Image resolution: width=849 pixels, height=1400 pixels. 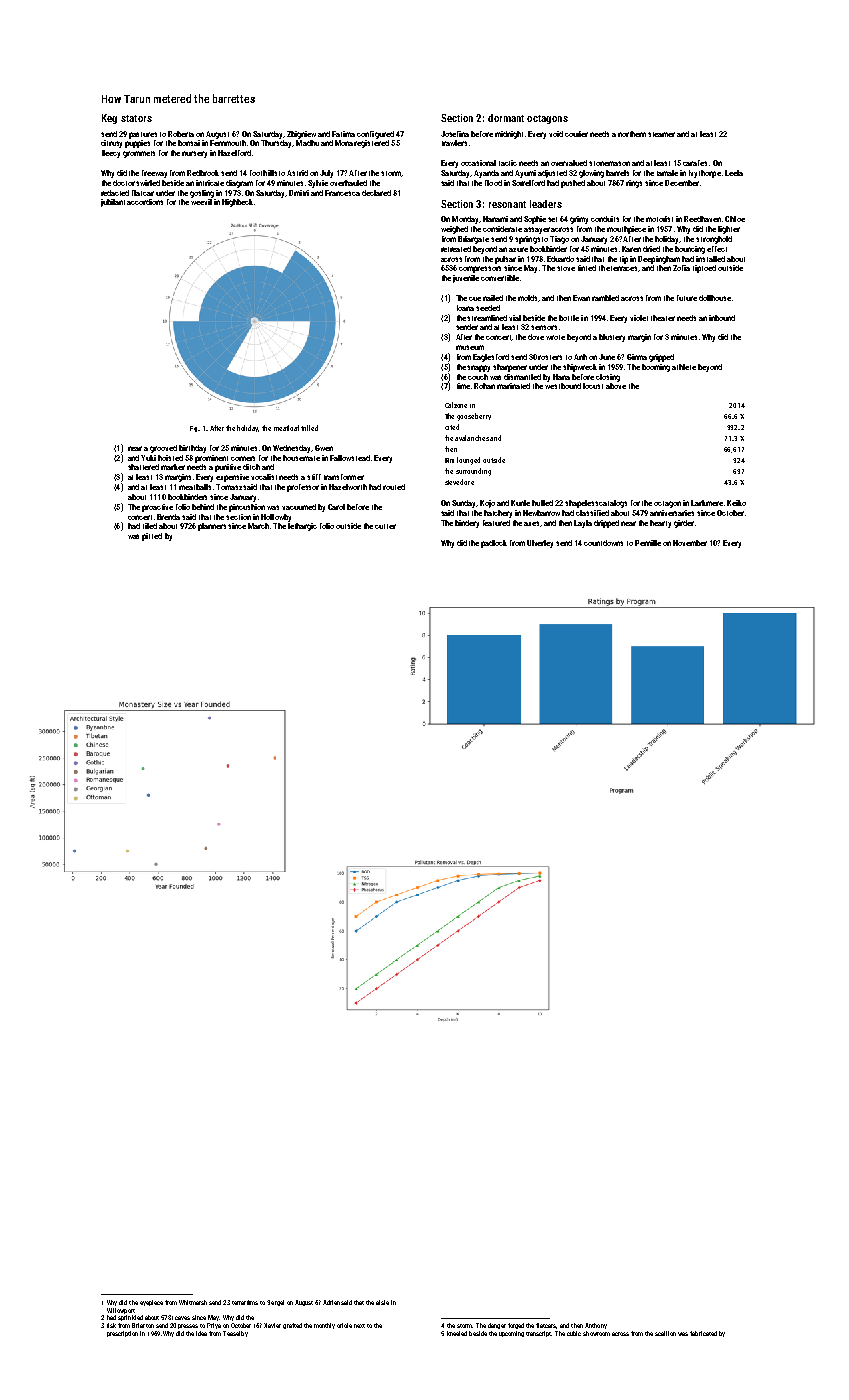 I want to click on northern, so click(x=632, y=134).
